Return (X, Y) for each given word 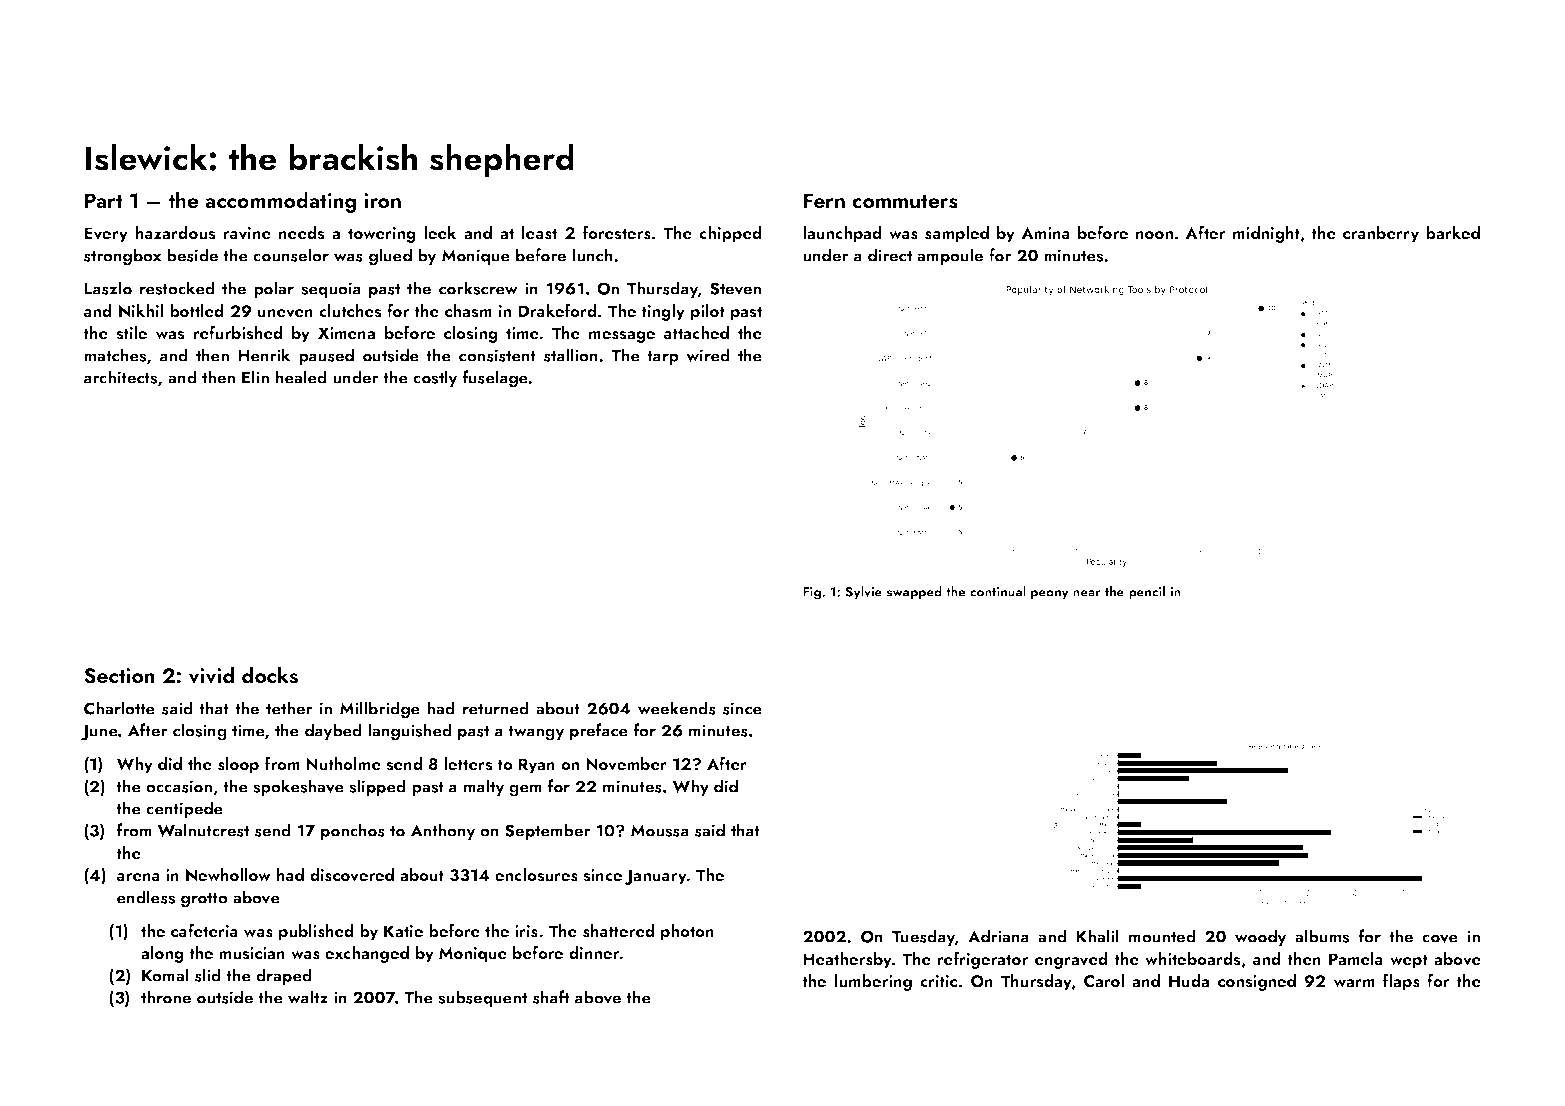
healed (301, 377)
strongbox (122, 257)
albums (1322, 936)
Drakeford (557, 310)
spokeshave (298, 787)
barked (1453, 232)
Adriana (998, 936)
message (622, 337)
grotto (204, 900)
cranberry (1381, 234)
